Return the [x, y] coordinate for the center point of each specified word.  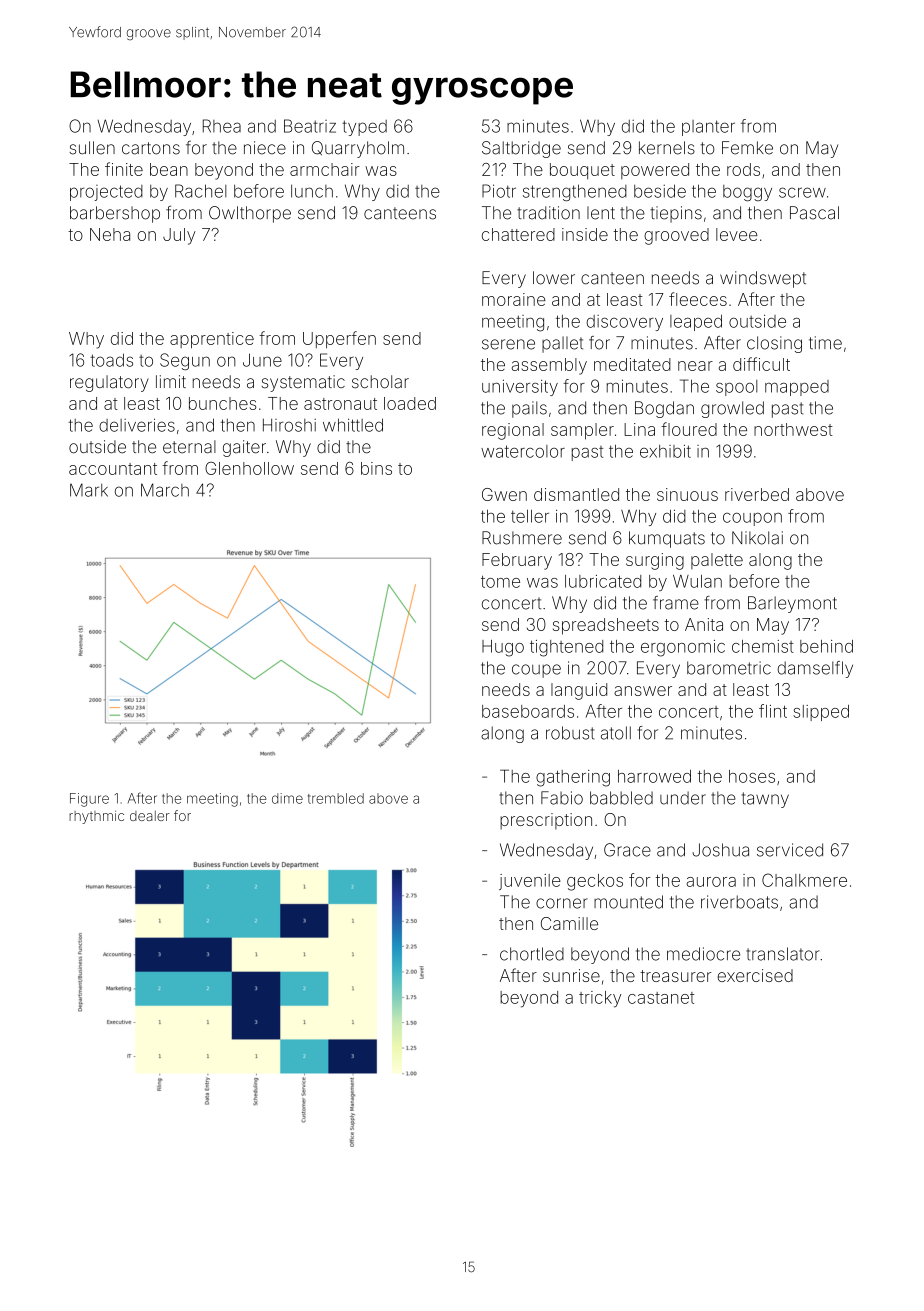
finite [124, 169]
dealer [150, 816]
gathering [573, 778]
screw [802, 192]
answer [643, 691]
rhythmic [96, 817]
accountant [113, 469]
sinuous [687, 494]
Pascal [814, 213]
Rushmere [522, 538]
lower [554, 278]
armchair [325, 169]
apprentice [212, 340]
